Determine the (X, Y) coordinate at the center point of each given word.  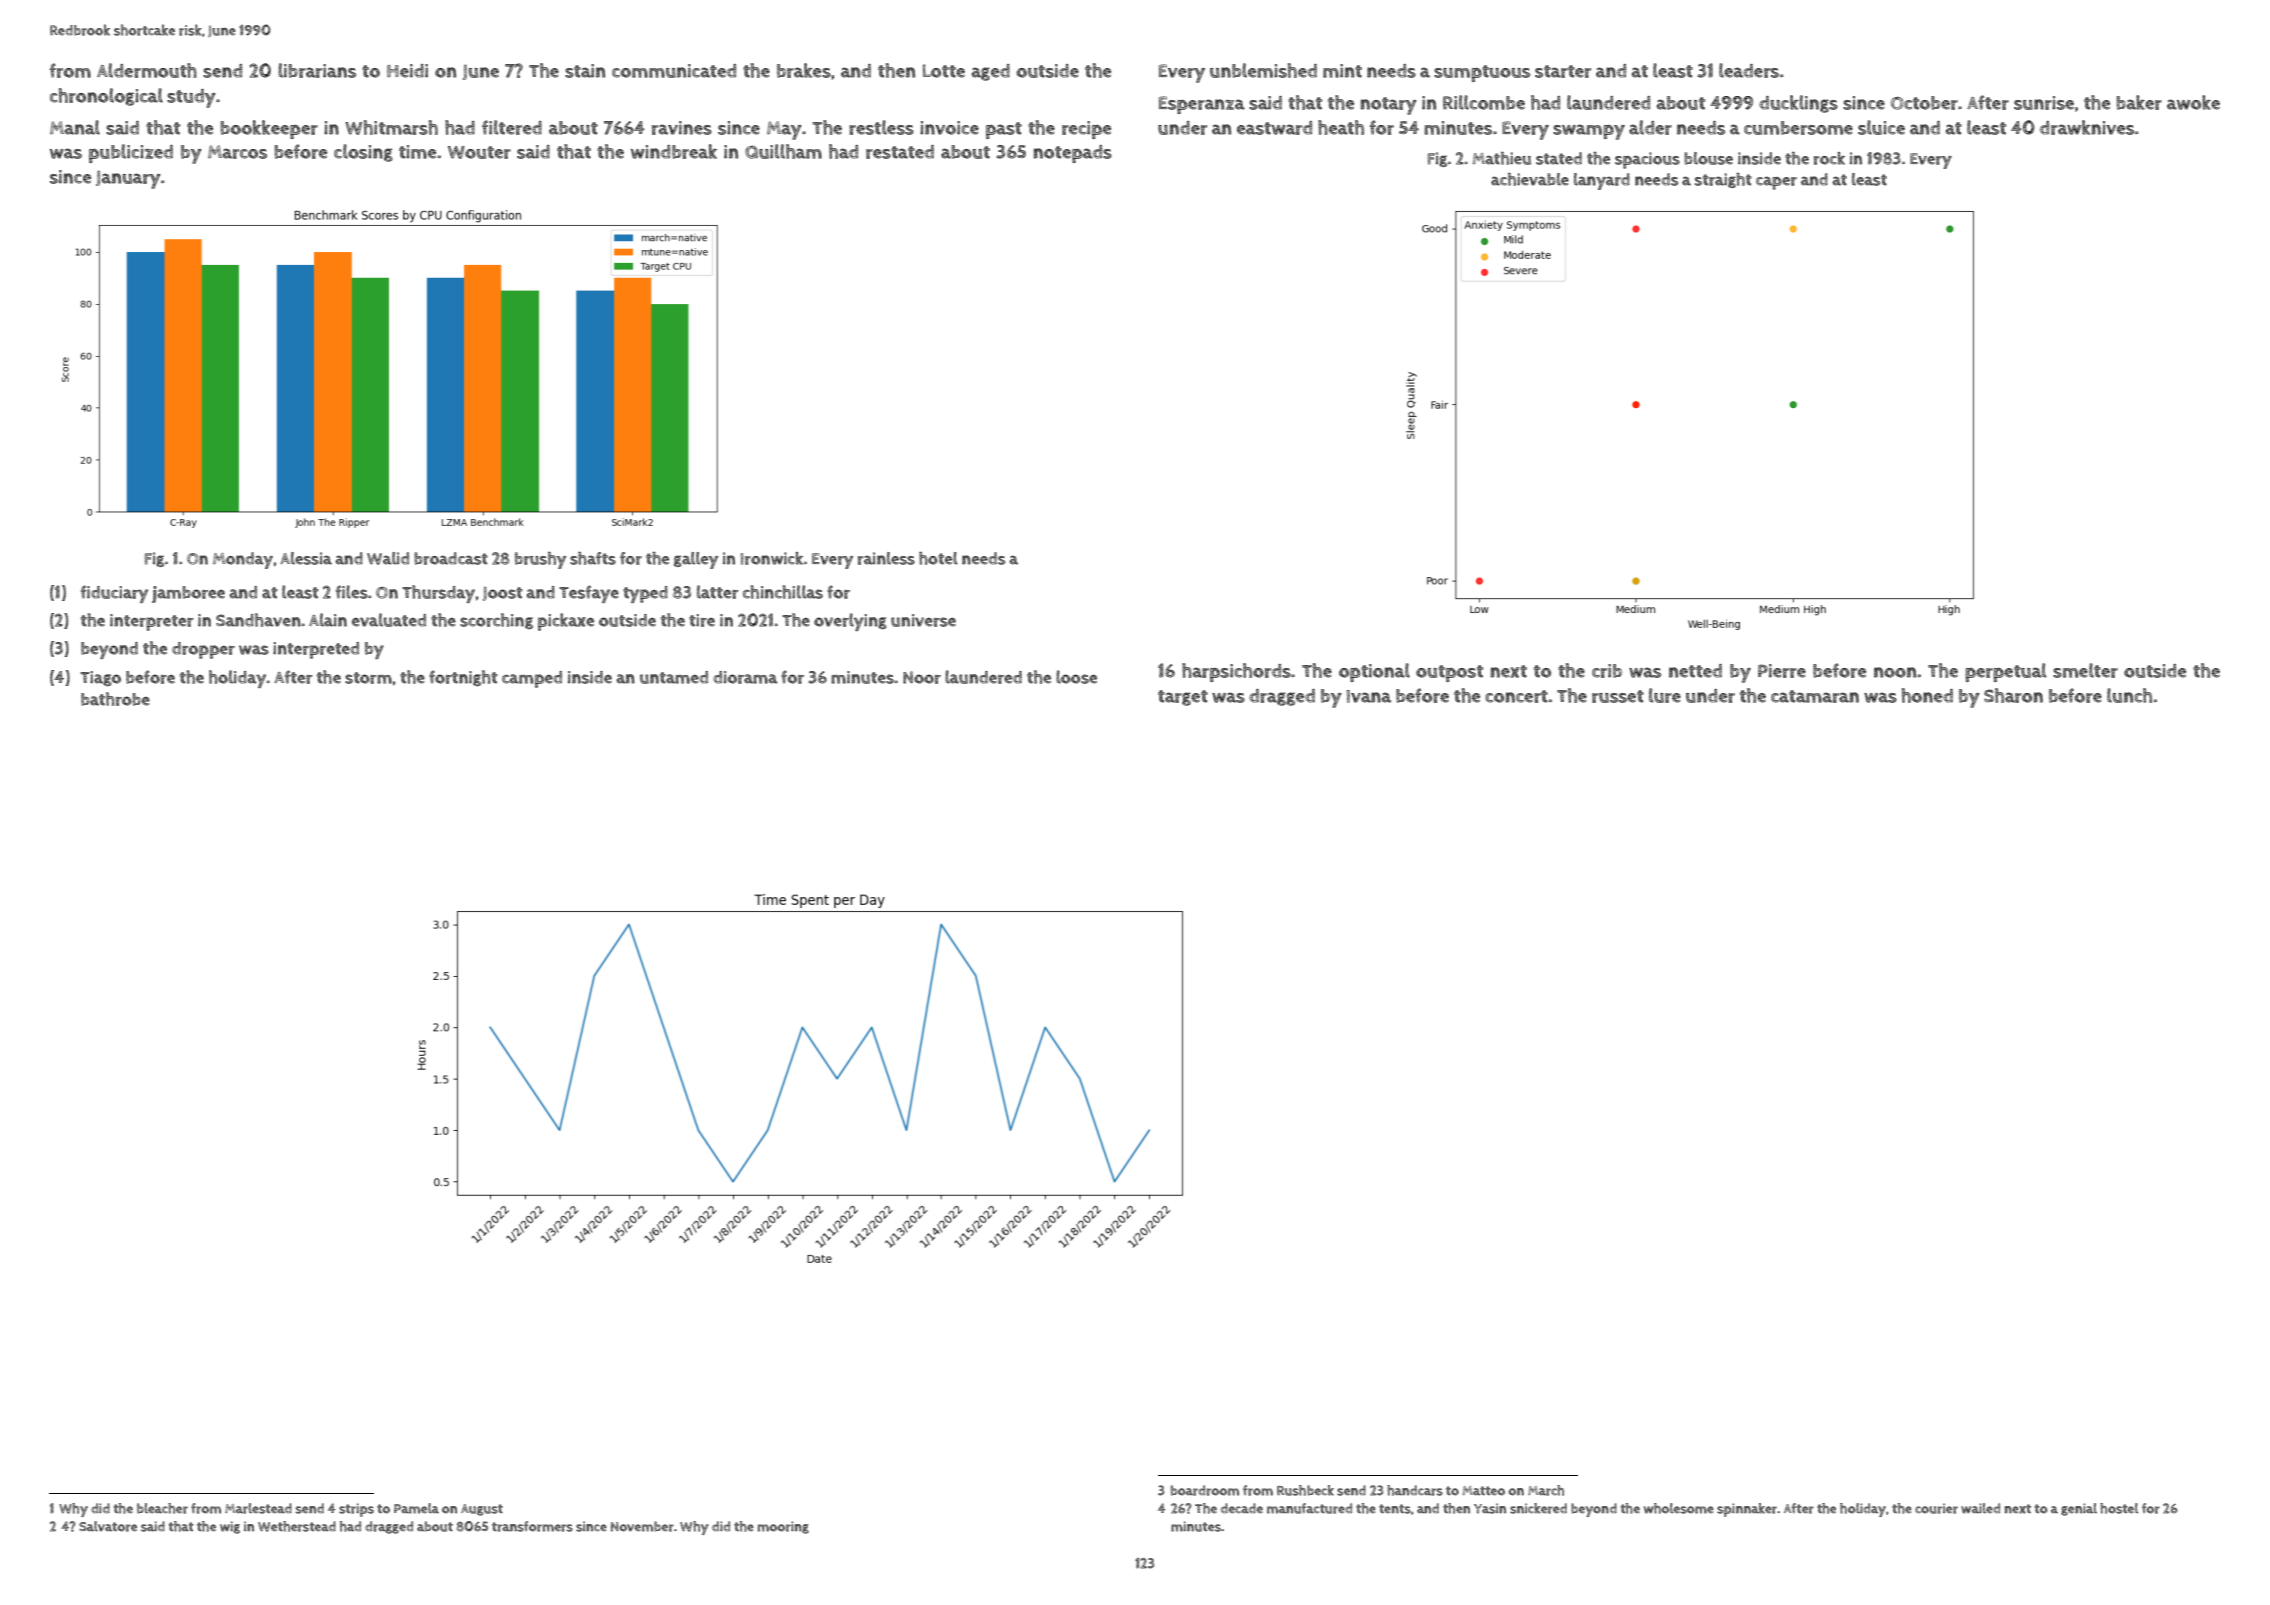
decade (1242, 1508)
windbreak (674, 151)
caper (1776, 183)
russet (1618, 696)
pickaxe (566, 622)
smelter (2085, 670)
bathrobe (115, 699)
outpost (1449, 673)
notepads (1072, 154)
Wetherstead (297, 1526)
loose (1076, 677)
